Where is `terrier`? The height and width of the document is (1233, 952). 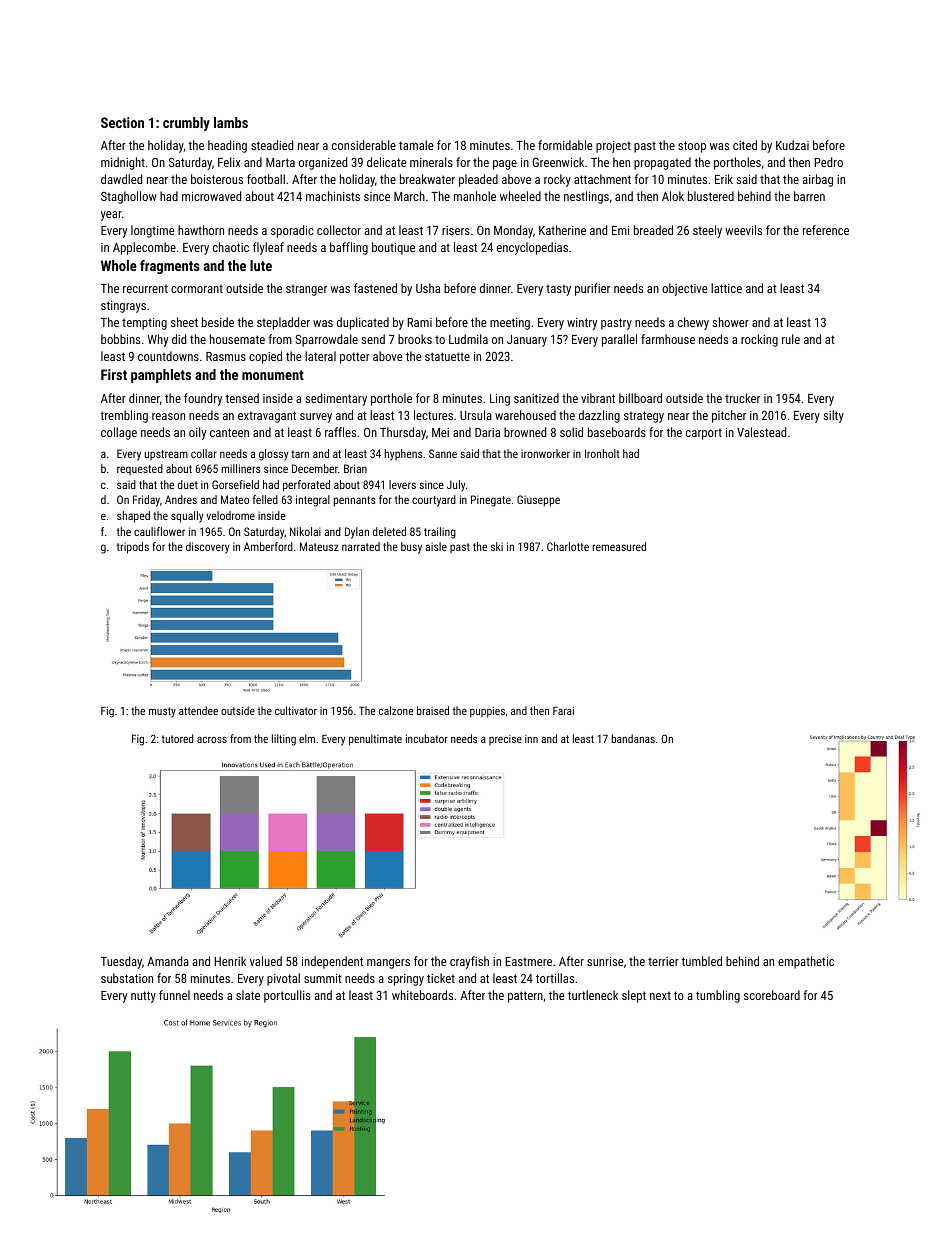 terrier is located at coordinates (663, 961).
